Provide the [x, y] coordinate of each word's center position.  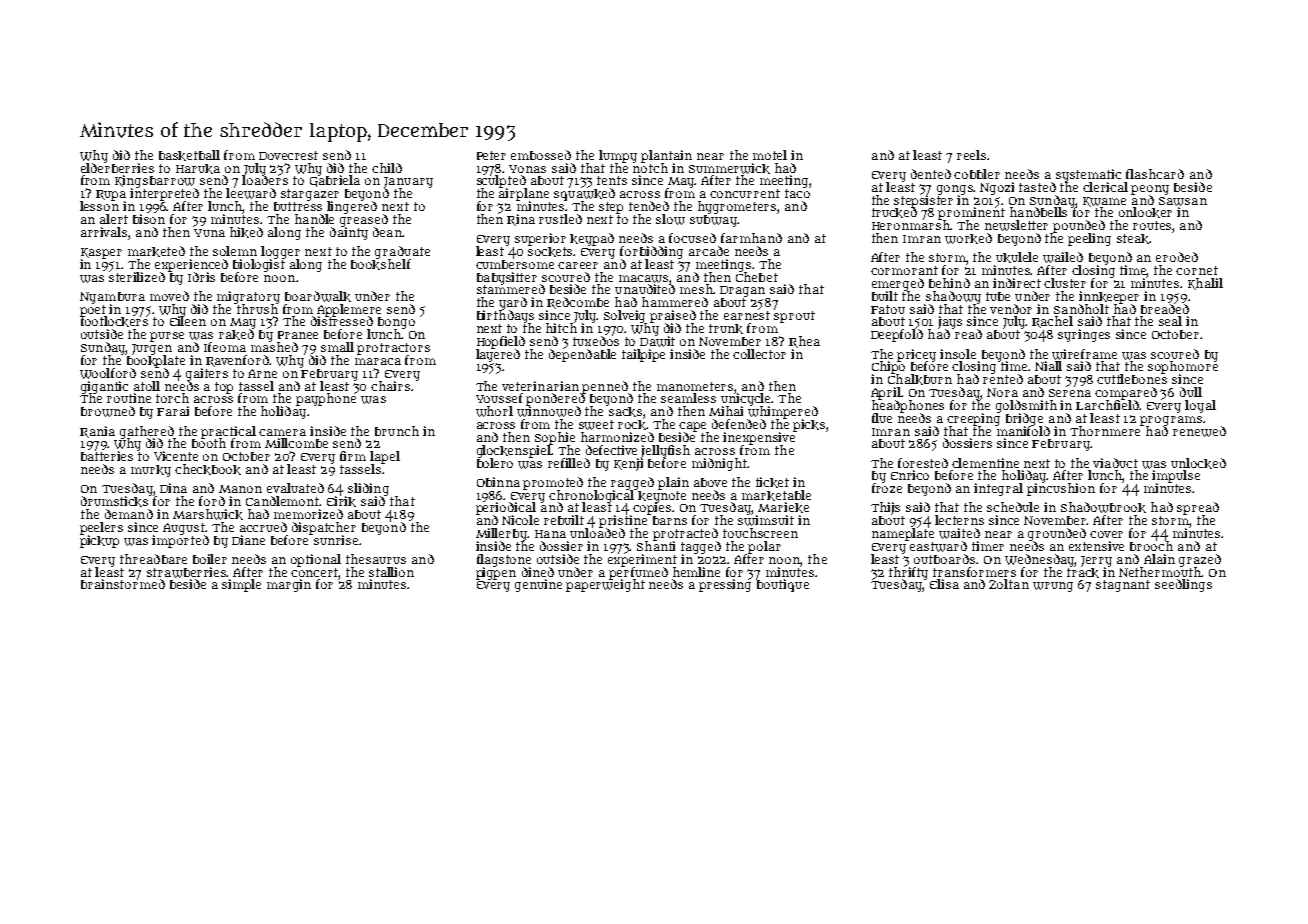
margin [289, 585]
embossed [541, 155]
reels [971, 155]
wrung [1053, 587]
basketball [189, 155]
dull [1191, 392]
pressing [725, 585]
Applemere [349, 310]
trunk [726, 329]
